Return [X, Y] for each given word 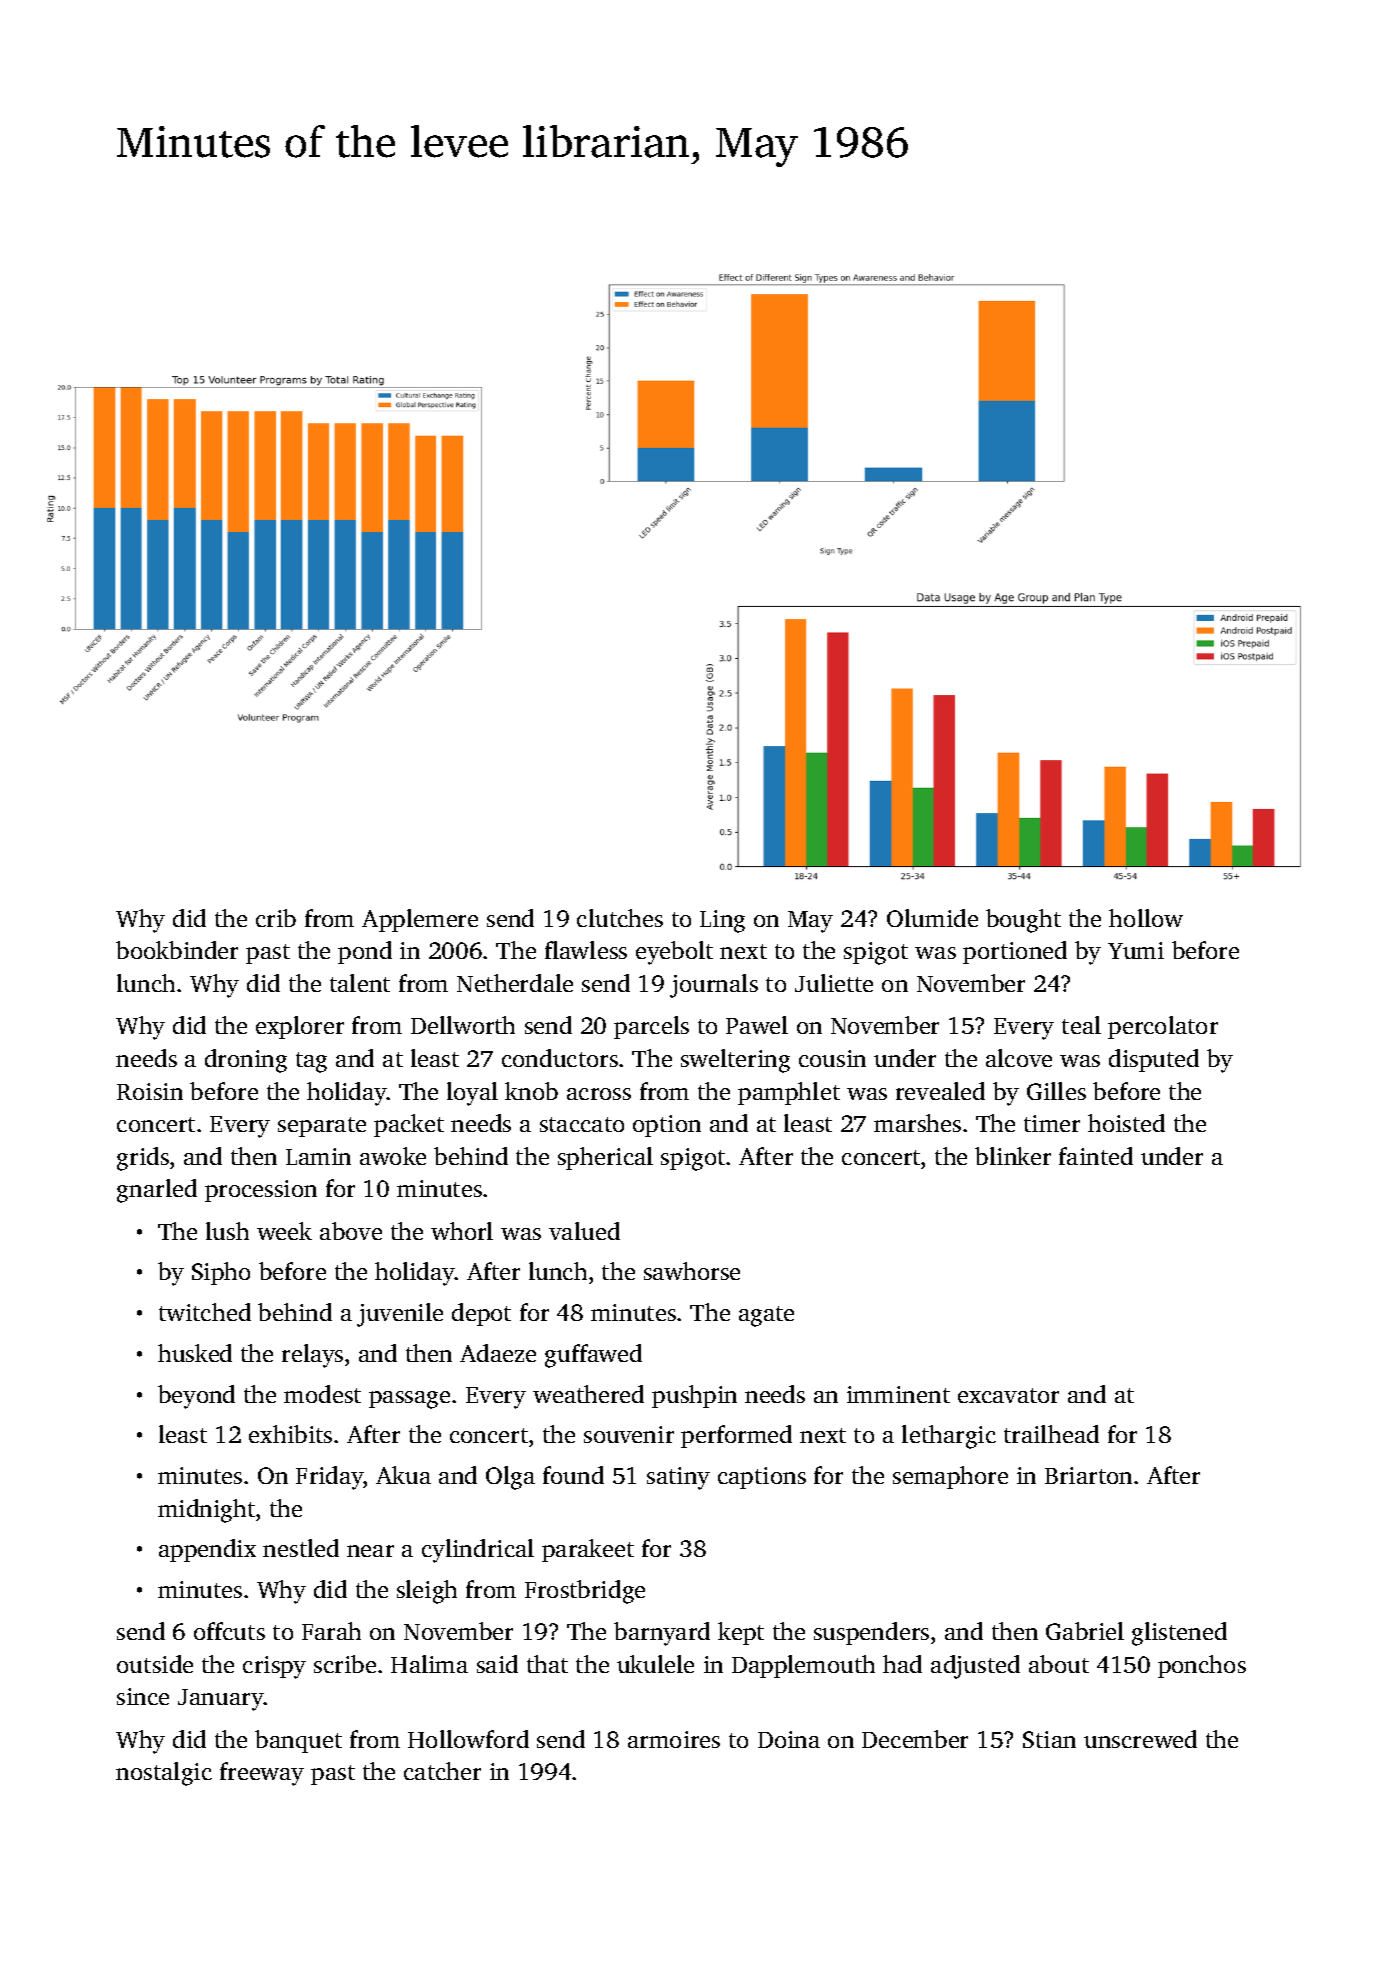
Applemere [420, 920]
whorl [462, 1231]
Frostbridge [585, 1592]
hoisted [1126, 1123]
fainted [1096, 1156]
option [667, 1126]
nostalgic [164, 1774]
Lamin [318, 1156]
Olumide [932, 918]
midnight [206, 1511]
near [370, 1551]
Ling [722, 921]
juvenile [400, 1315]
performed [736, 1436]
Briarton [1088, 1475]
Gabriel [1085, 1631]
